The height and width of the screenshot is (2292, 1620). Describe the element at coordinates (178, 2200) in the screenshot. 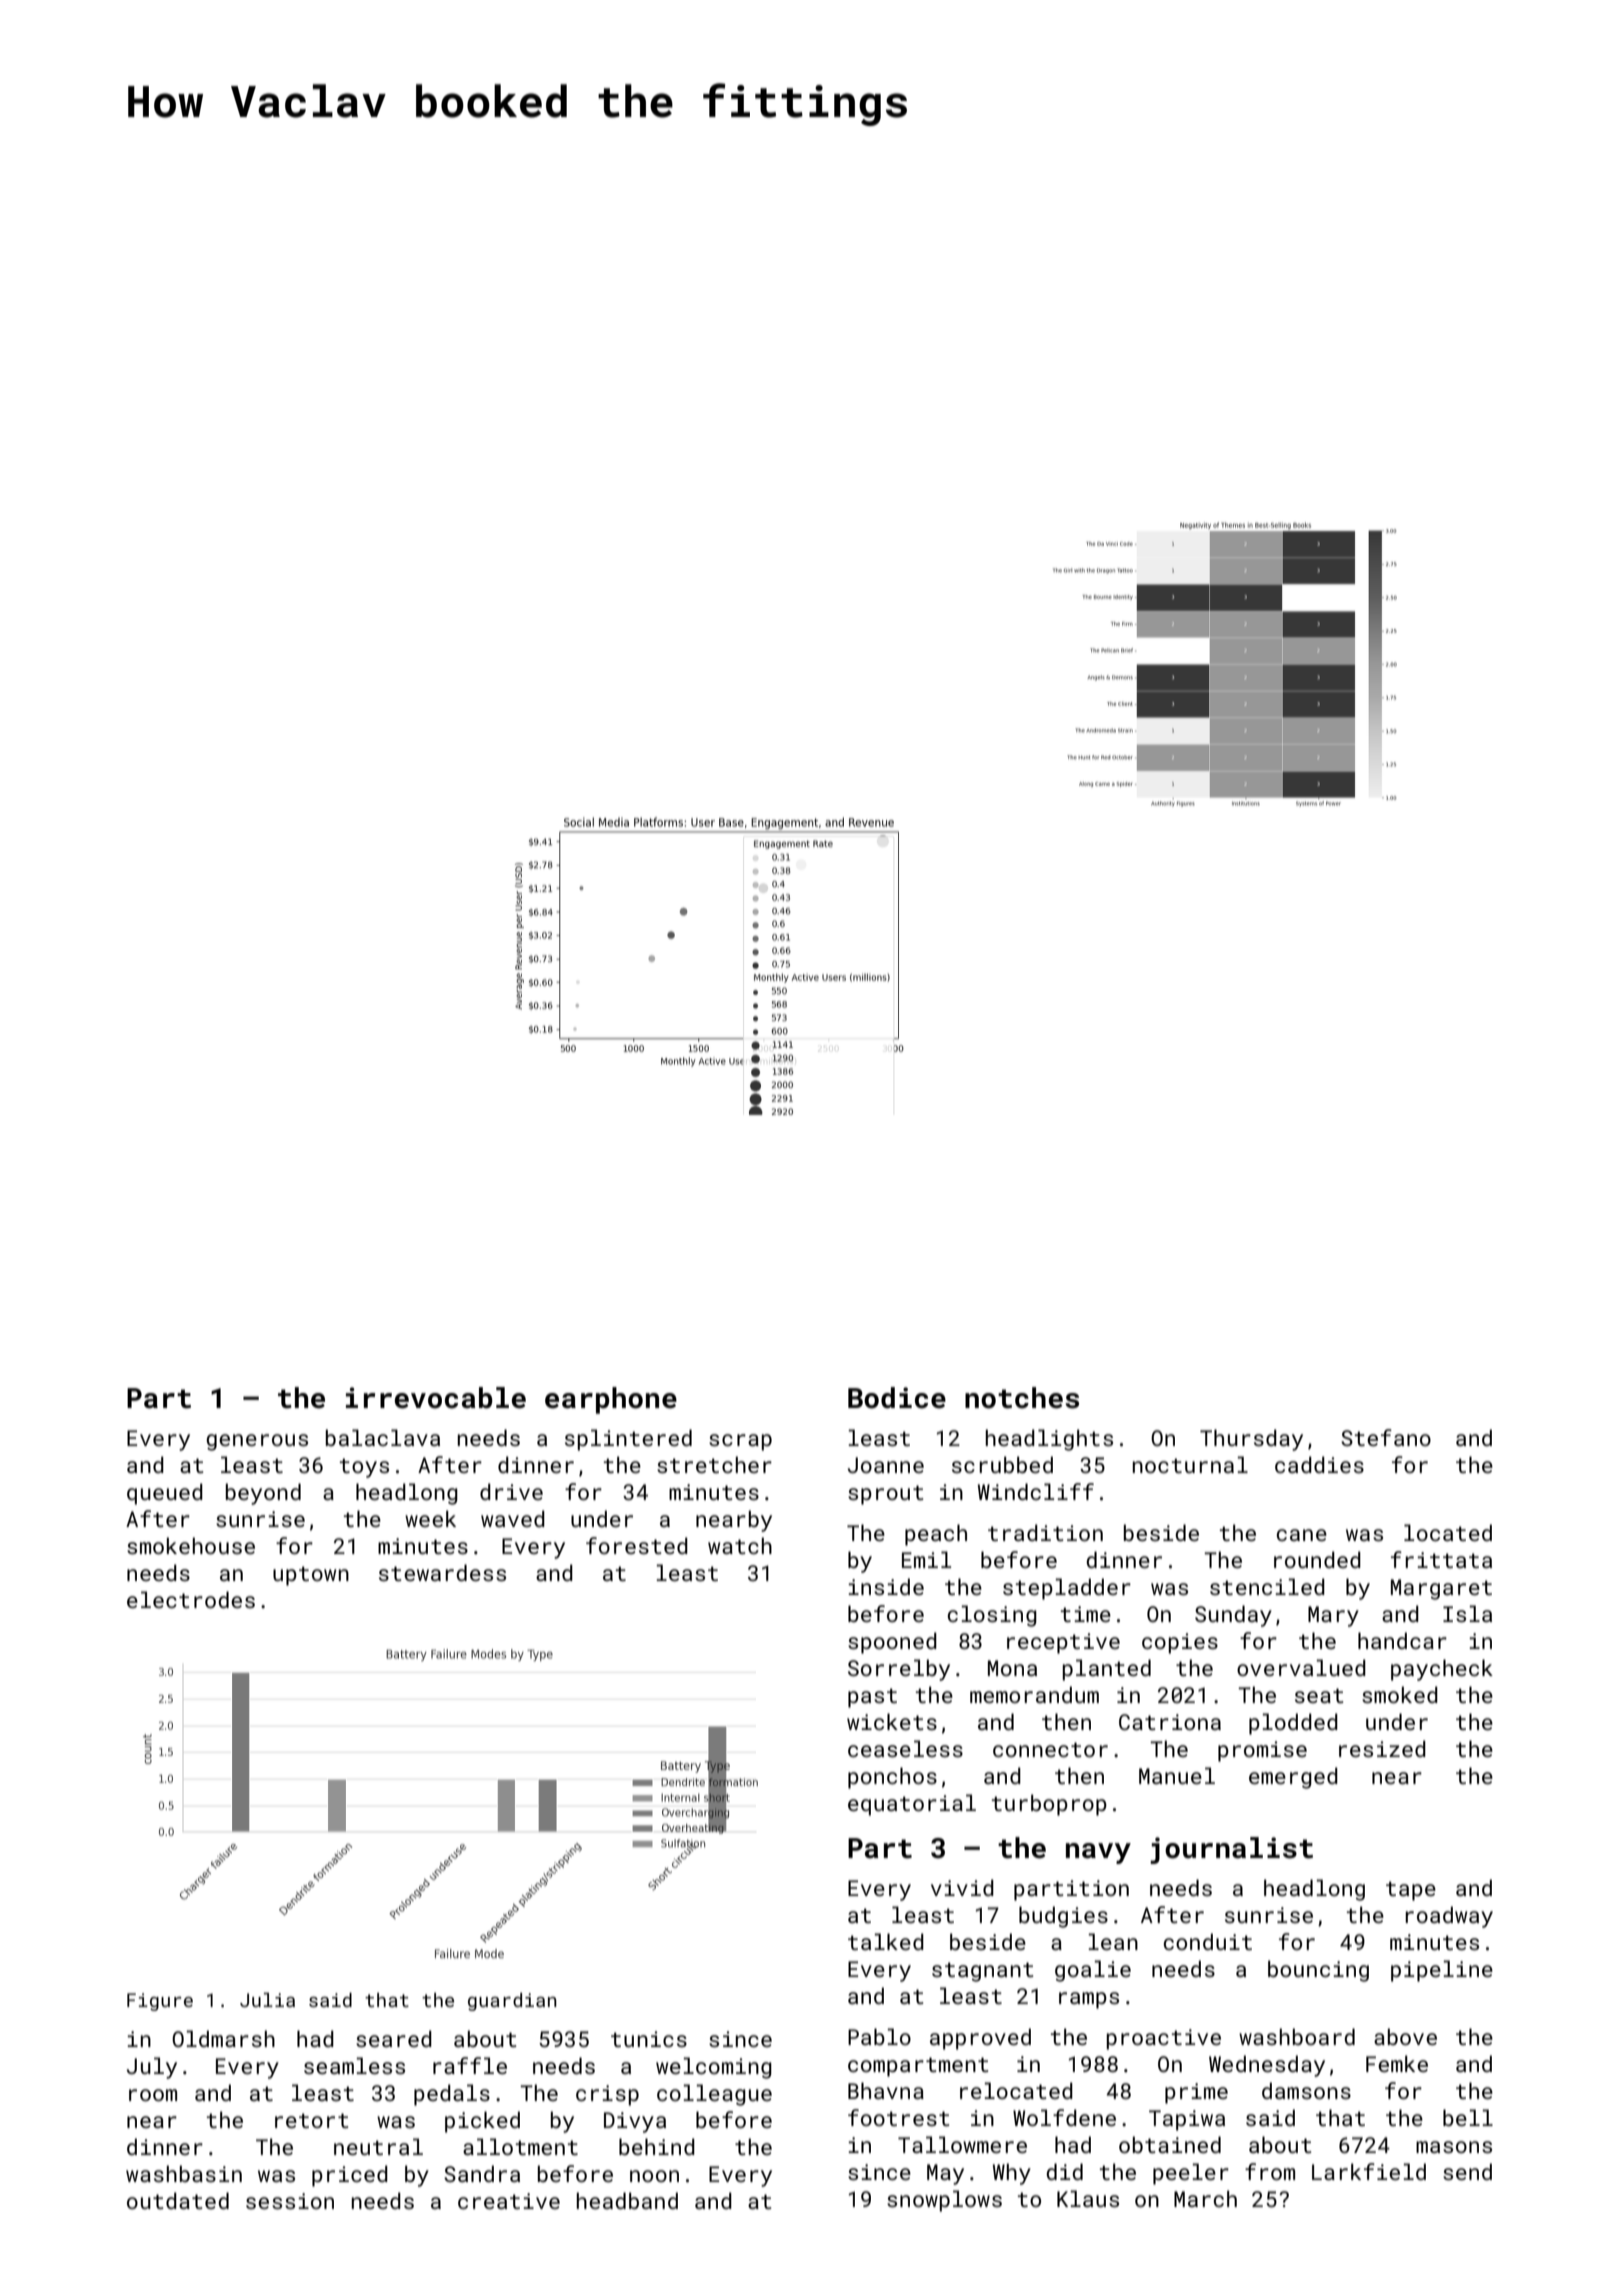

I see `outdated` at that location.
